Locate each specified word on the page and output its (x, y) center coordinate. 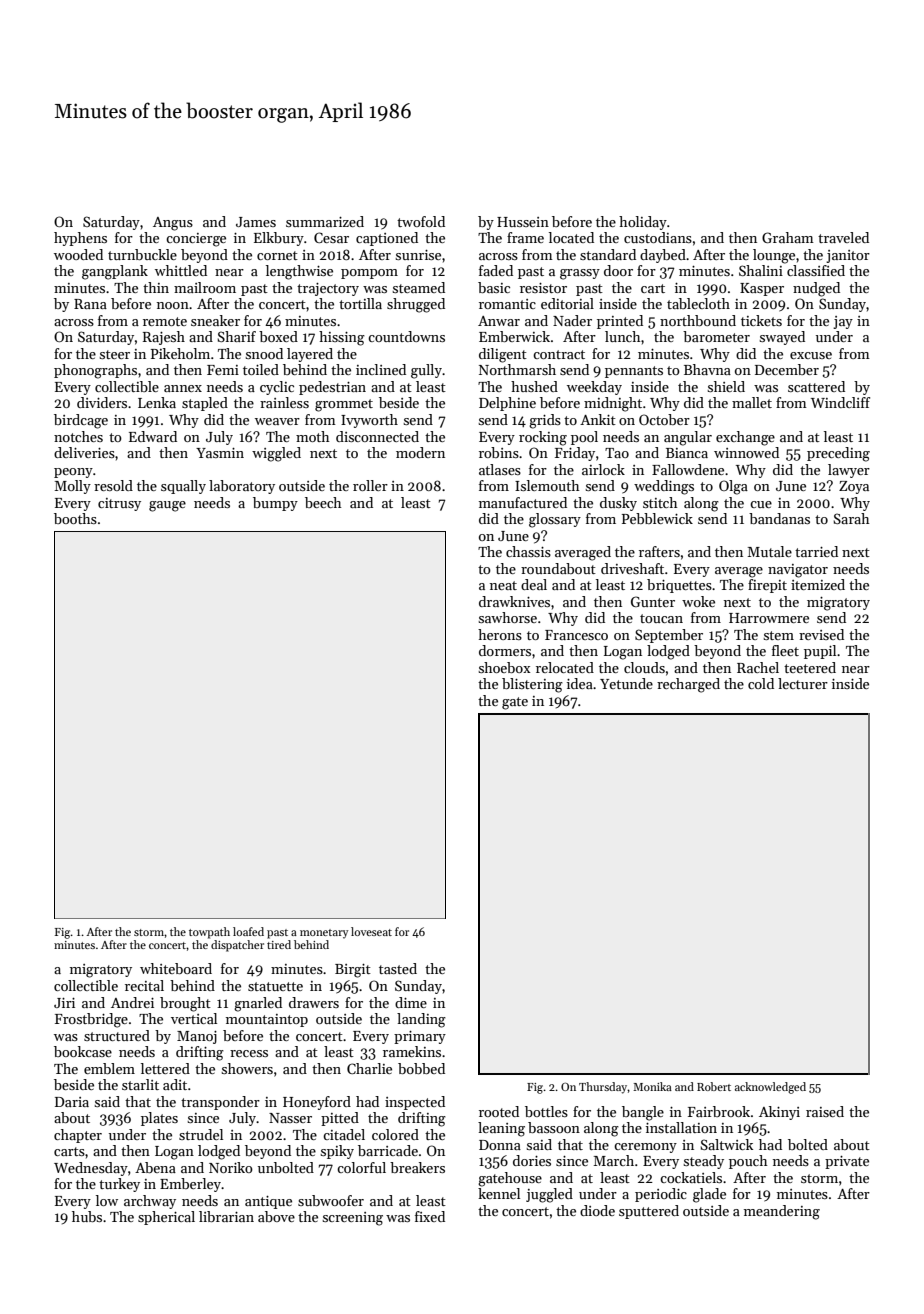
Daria (72, 1102)
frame (525, 237)
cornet (277, 255)
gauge (167, 506)
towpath (209, 933)
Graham (788, 237)
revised (821, 634)
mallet (752, 402)
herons (500, 634)
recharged (688, 685)
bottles (546, 1111)
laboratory (242, 487)
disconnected (377, 436)
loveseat (371, 931)
